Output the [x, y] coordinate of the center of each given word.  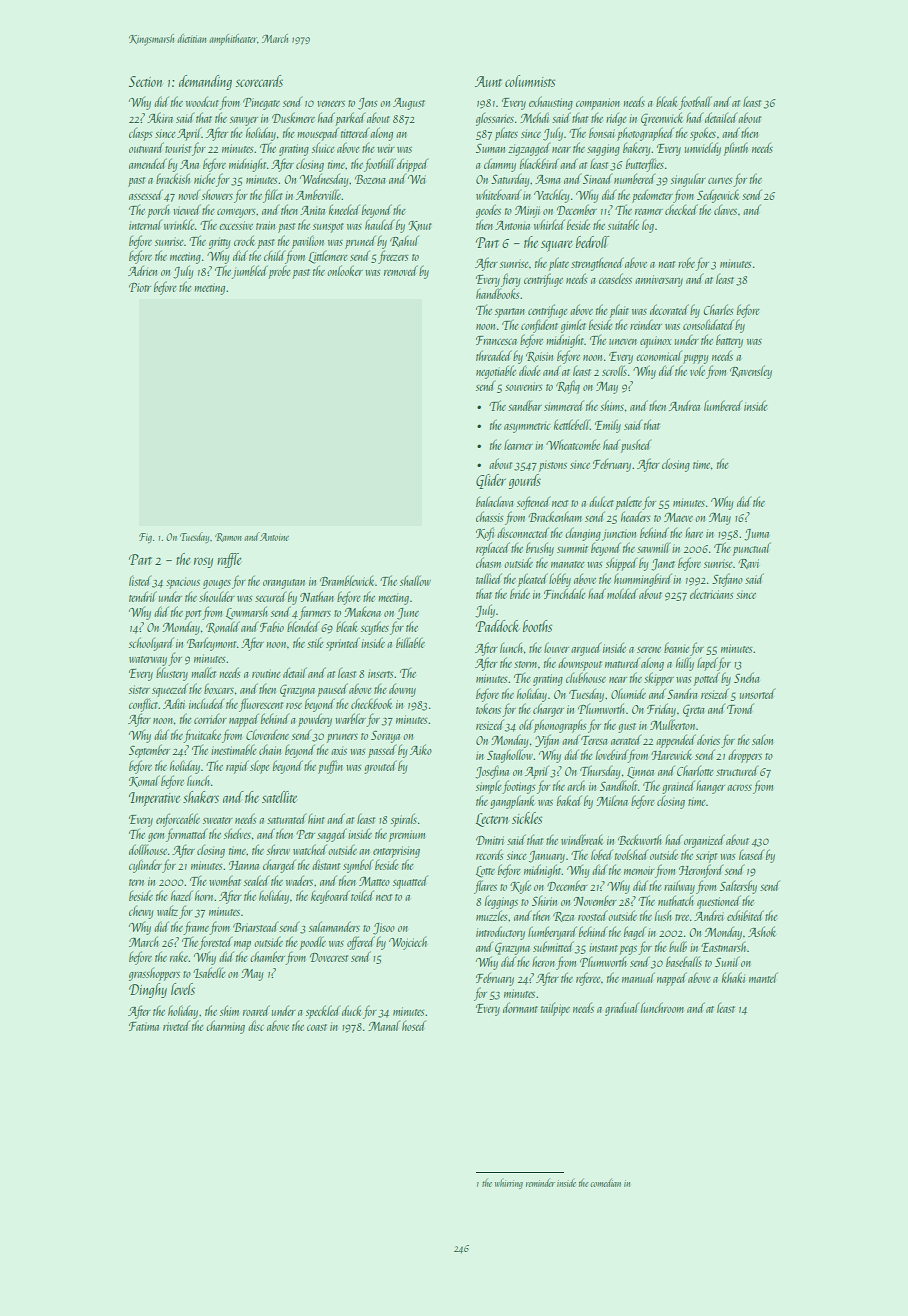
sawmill [654, 547]
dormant [520, 1007]
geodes [488, 211]
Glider [491, 481]
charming [225, 1027]
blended [303, 626]
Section [145, 81]
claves [725, 210]
